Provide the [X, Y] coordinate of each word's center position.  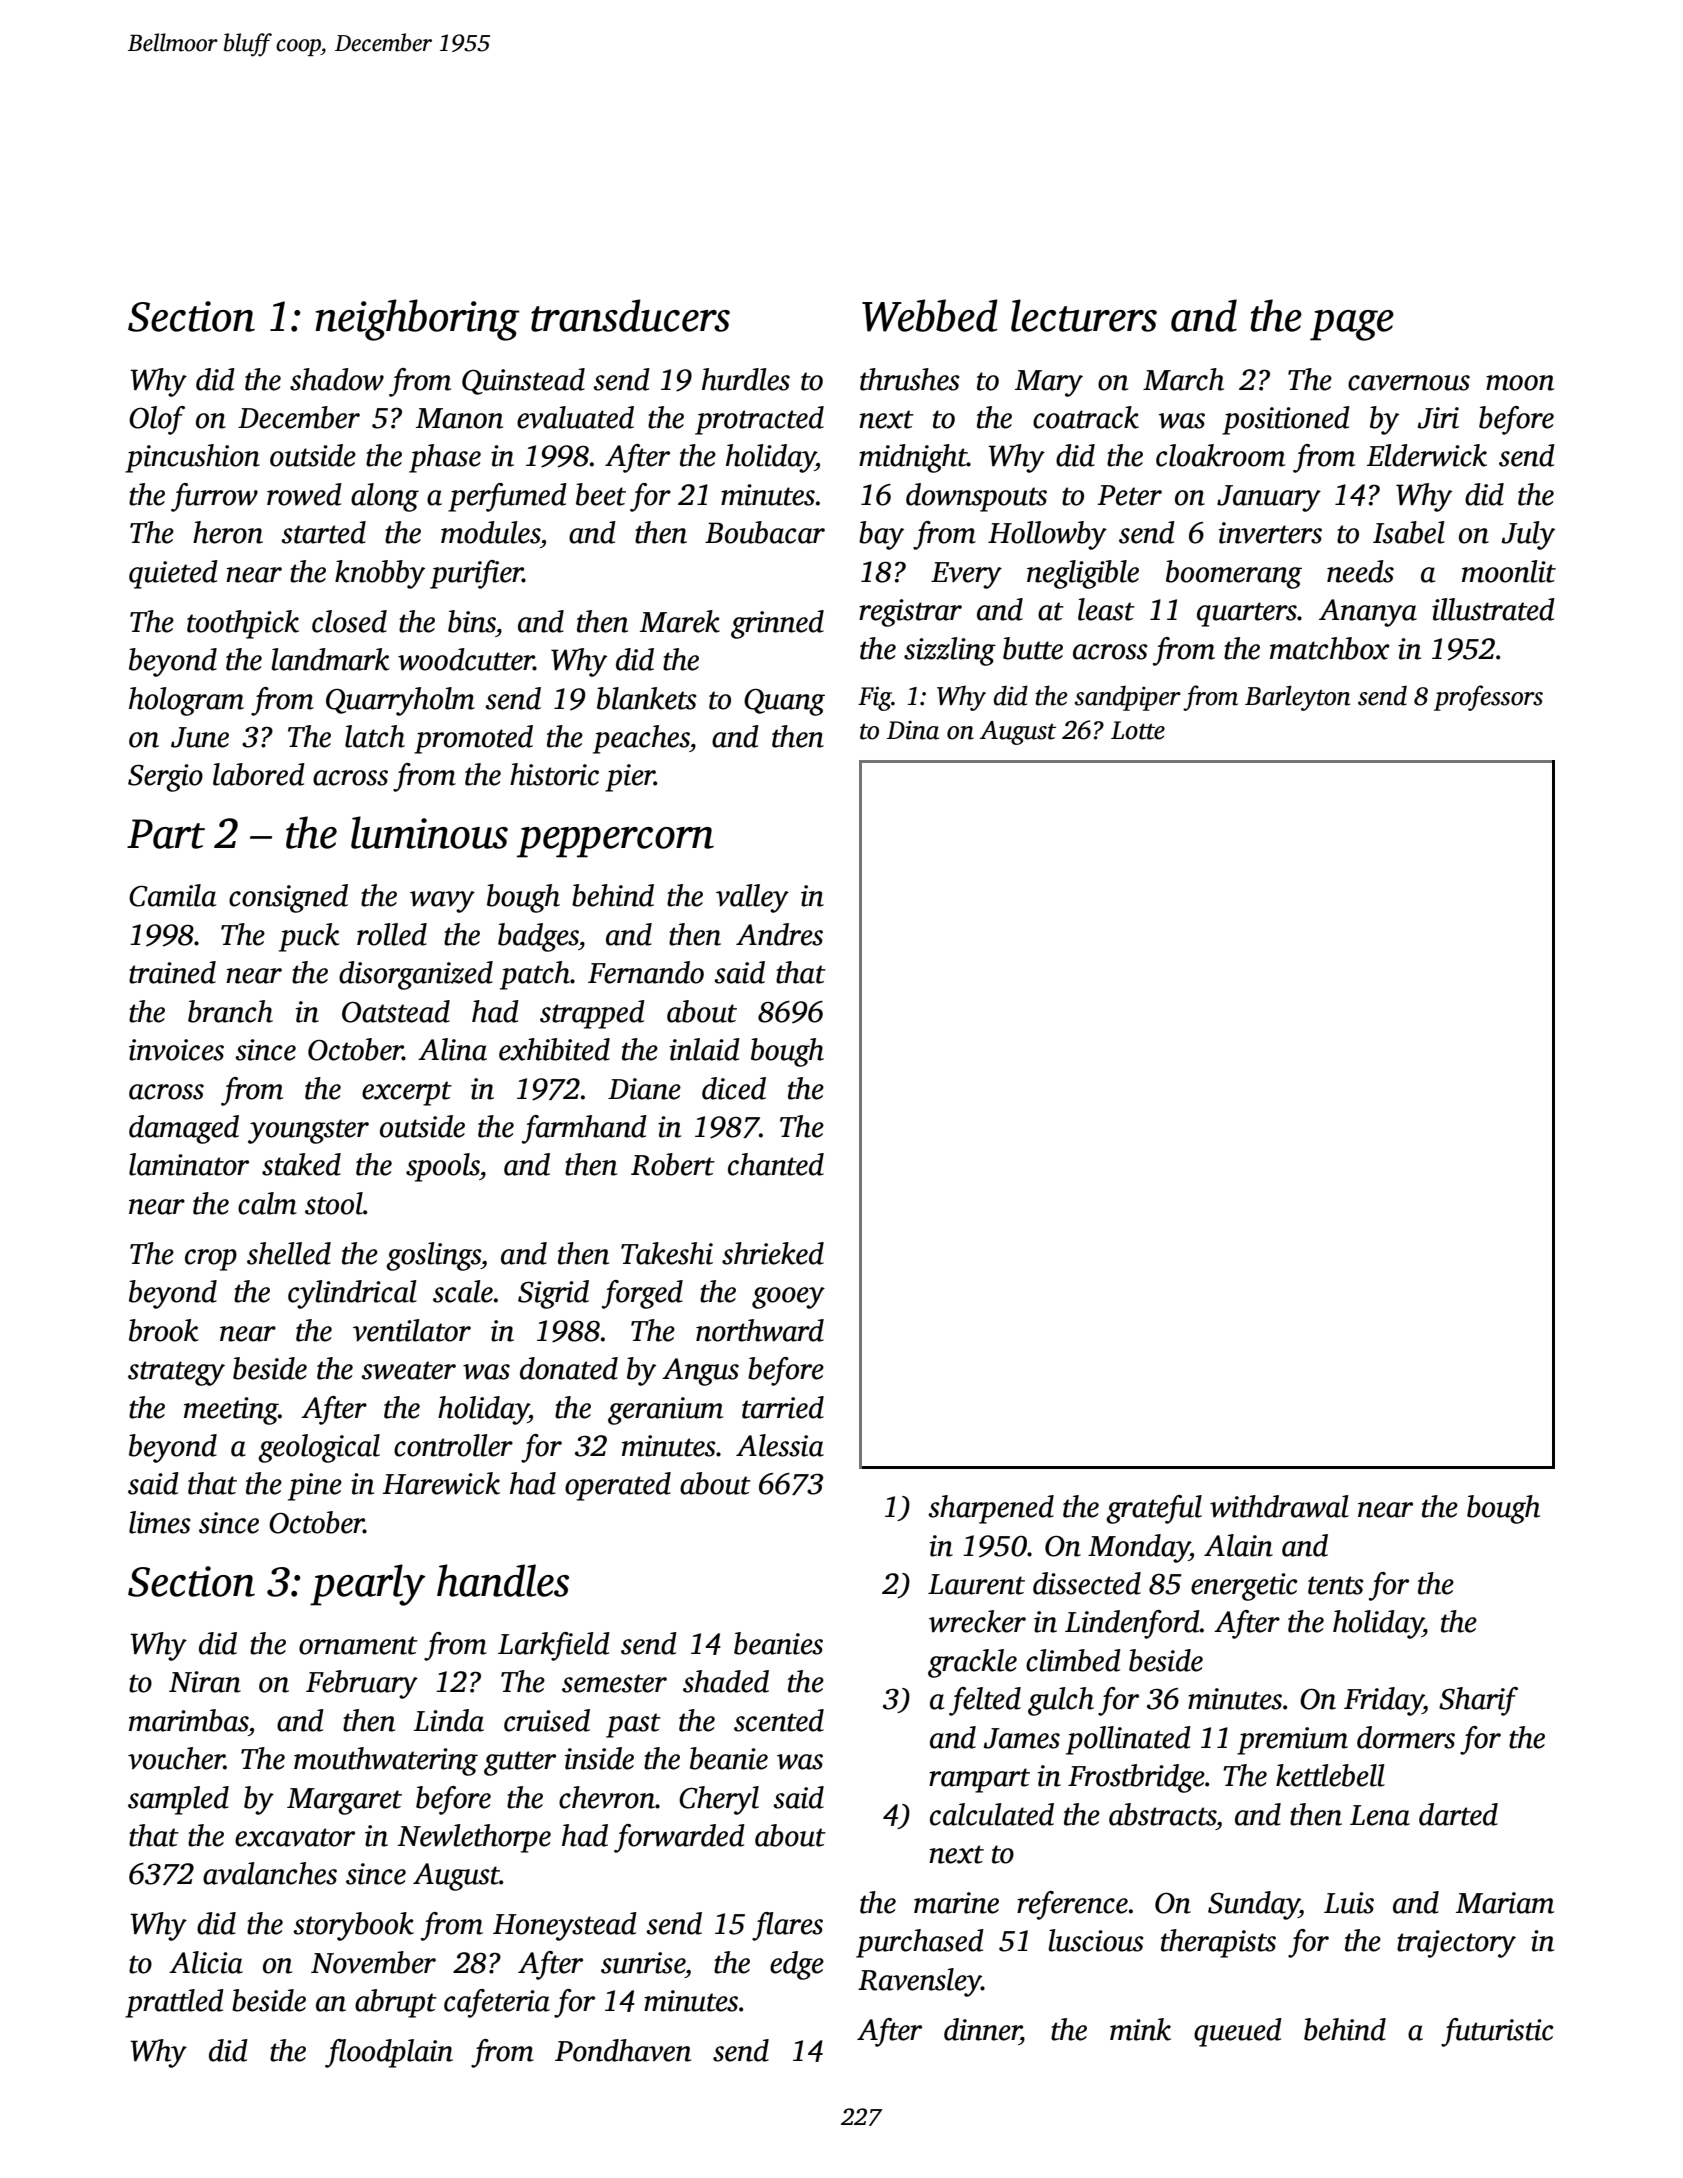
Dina [913, 730]
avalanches [270, 1873]
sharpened [991, 1509]
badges [538, 937]
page [1352, 325]
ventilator [412, 1330]
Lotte [1138, 730]
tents [1336, 1585]
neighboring [417, 320]
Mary [1049, 383]
